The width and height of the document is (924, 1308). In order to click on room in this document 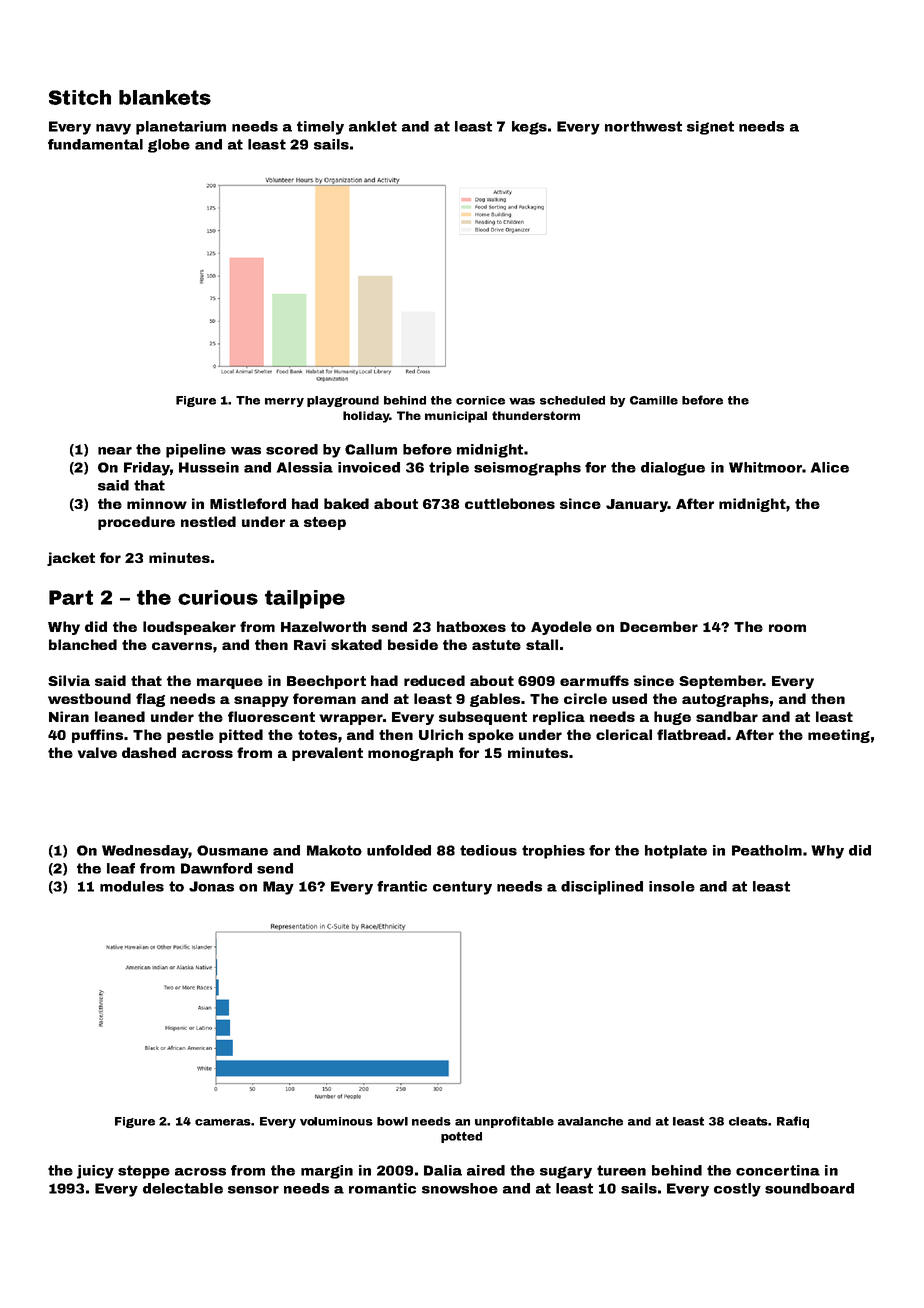, I will do `click(787, 628)`.
